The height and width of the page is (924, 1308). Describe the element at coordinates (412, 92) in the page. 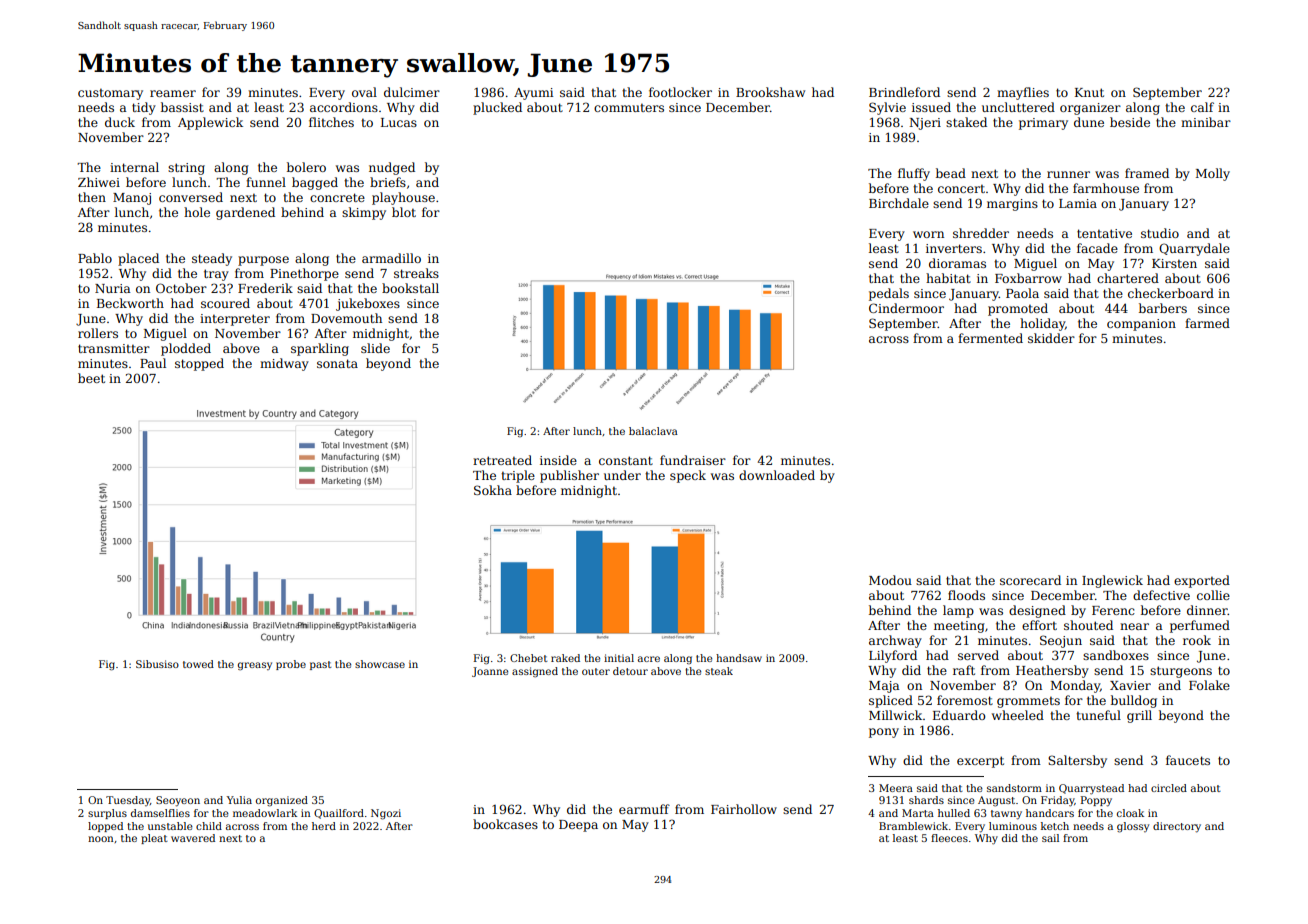

I see `dulcimer` at that location.
